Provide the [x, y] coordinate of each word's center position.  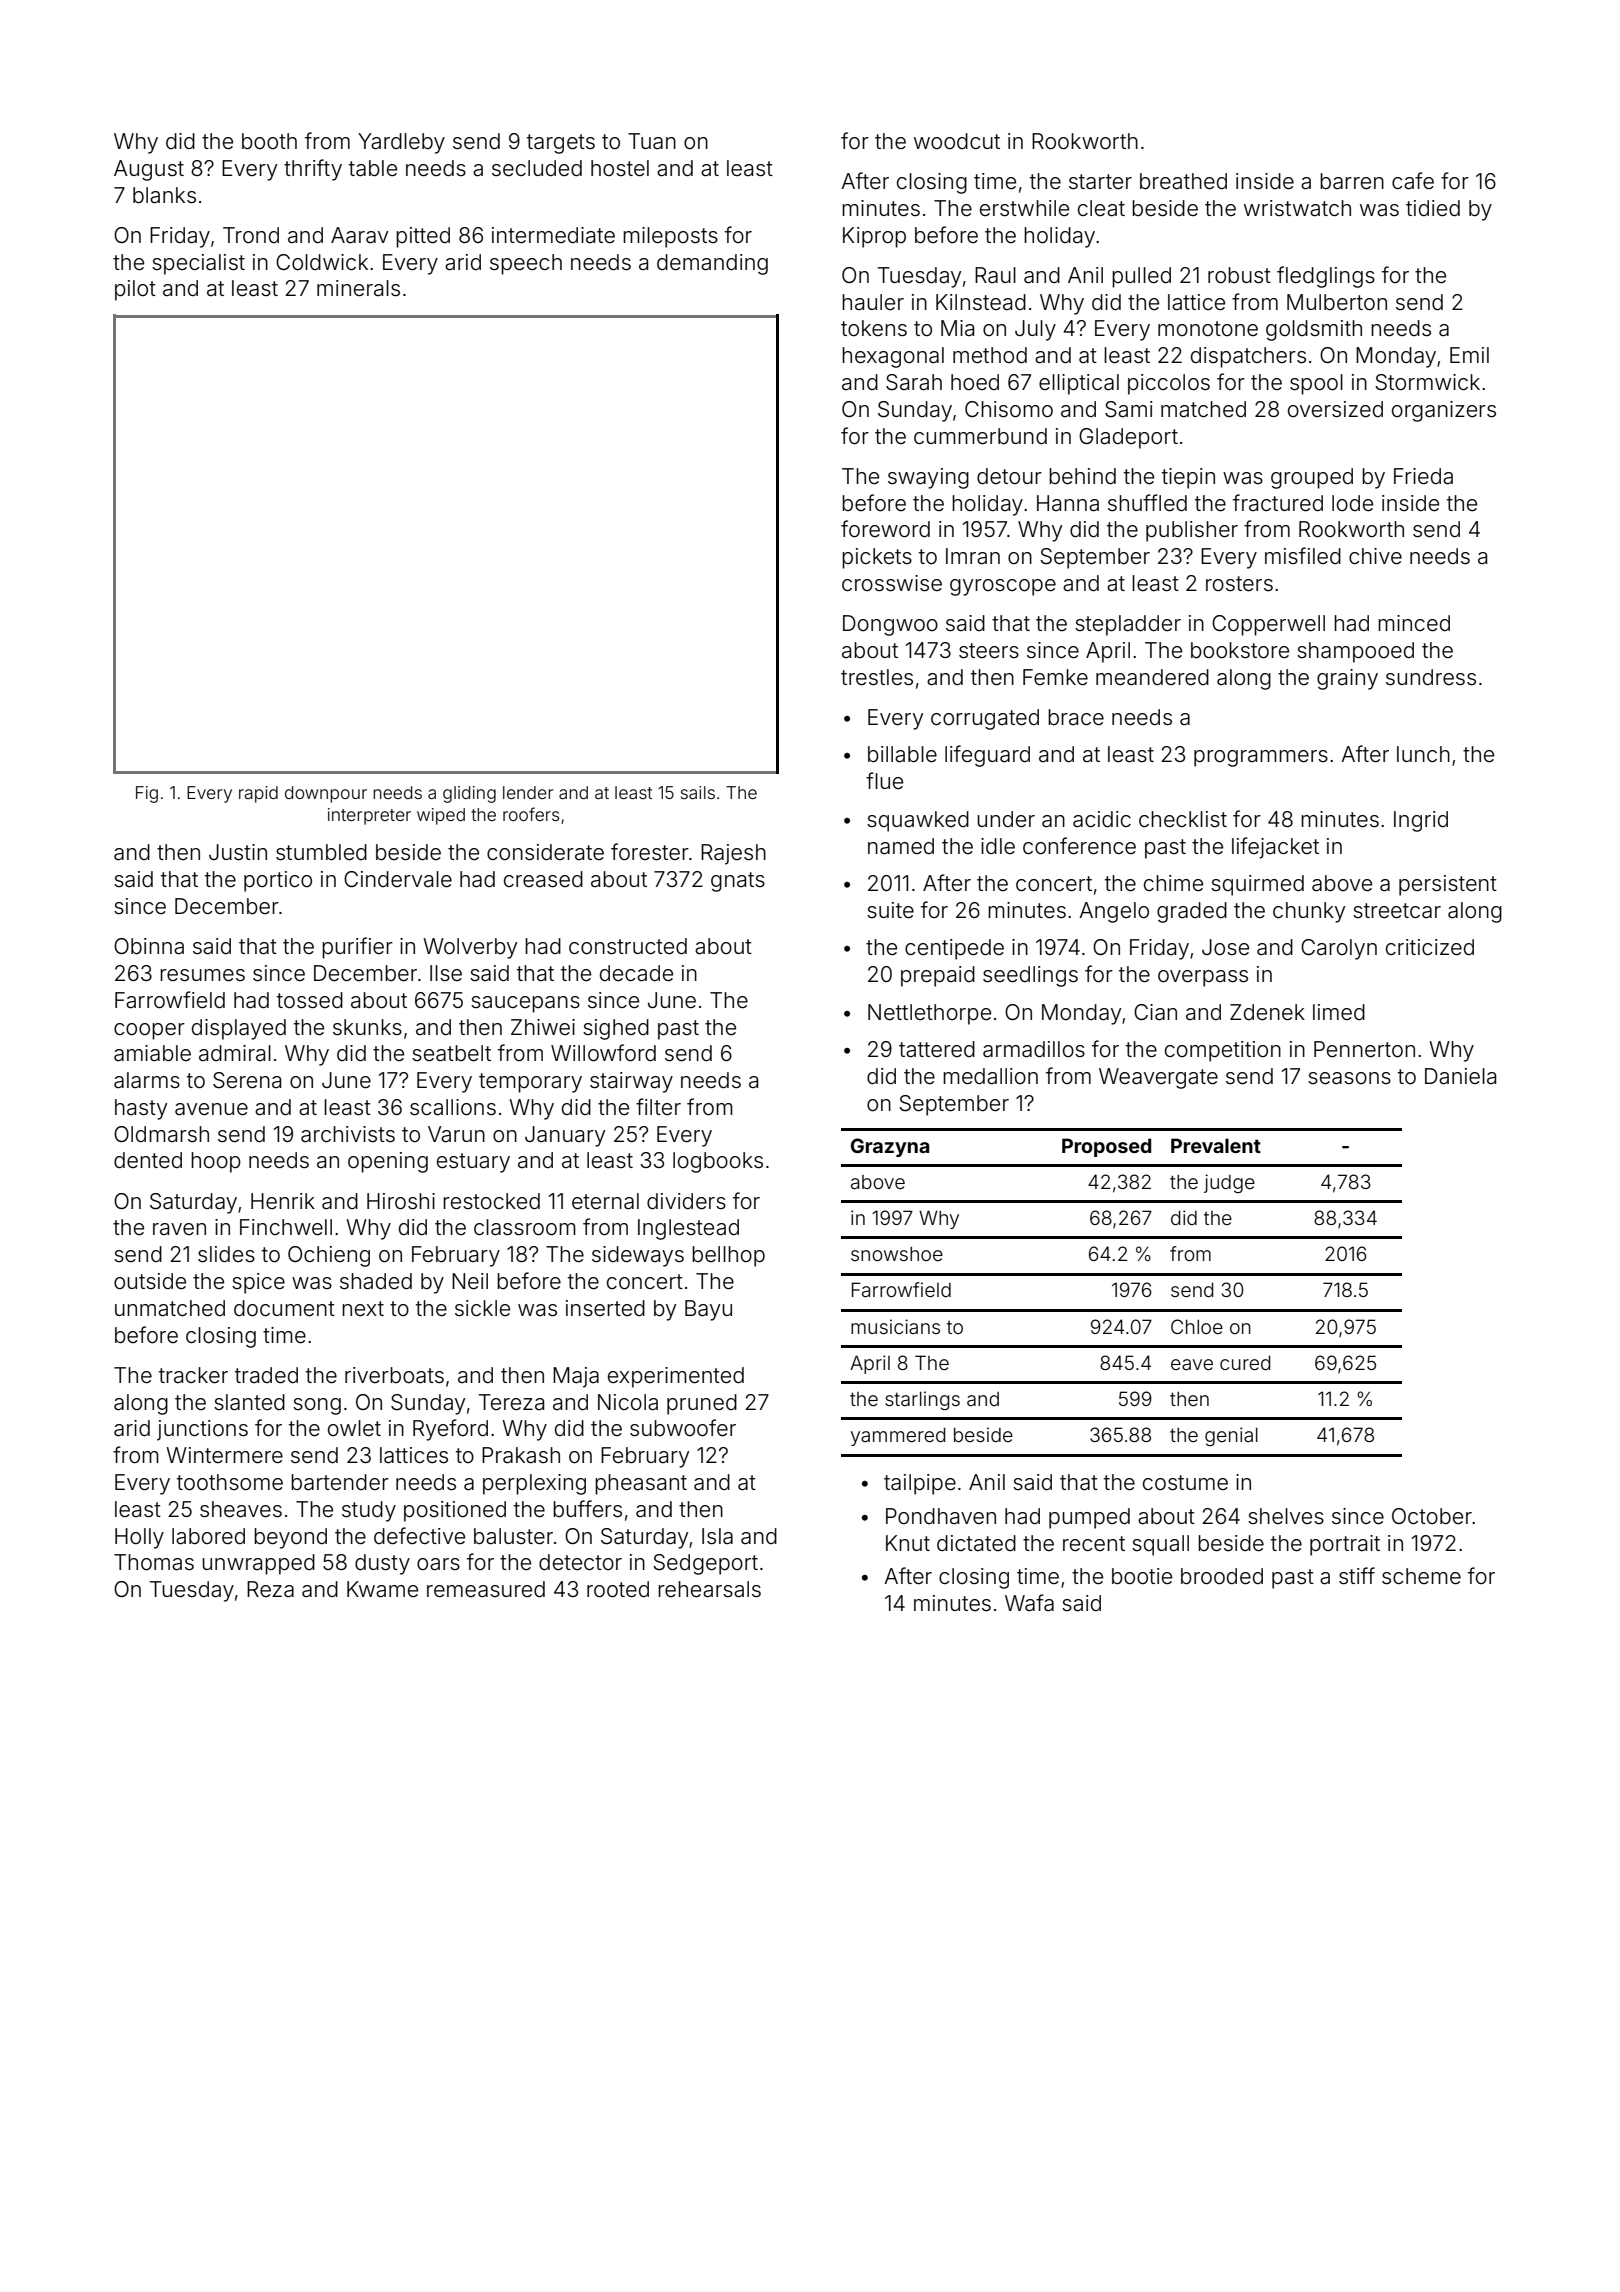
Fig [147, 794]
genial [1231, 1436]
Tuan [652, 141]
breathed [1183, 181]
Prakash [521, 1455]
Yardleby [401, 143]
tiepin [1188, 478]
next [363, 1309]
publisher [1192, 531]
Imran [973, 556]
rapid [258, 794]
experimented [676, 1377]
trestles [877, 677]
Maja [576, 1377]
